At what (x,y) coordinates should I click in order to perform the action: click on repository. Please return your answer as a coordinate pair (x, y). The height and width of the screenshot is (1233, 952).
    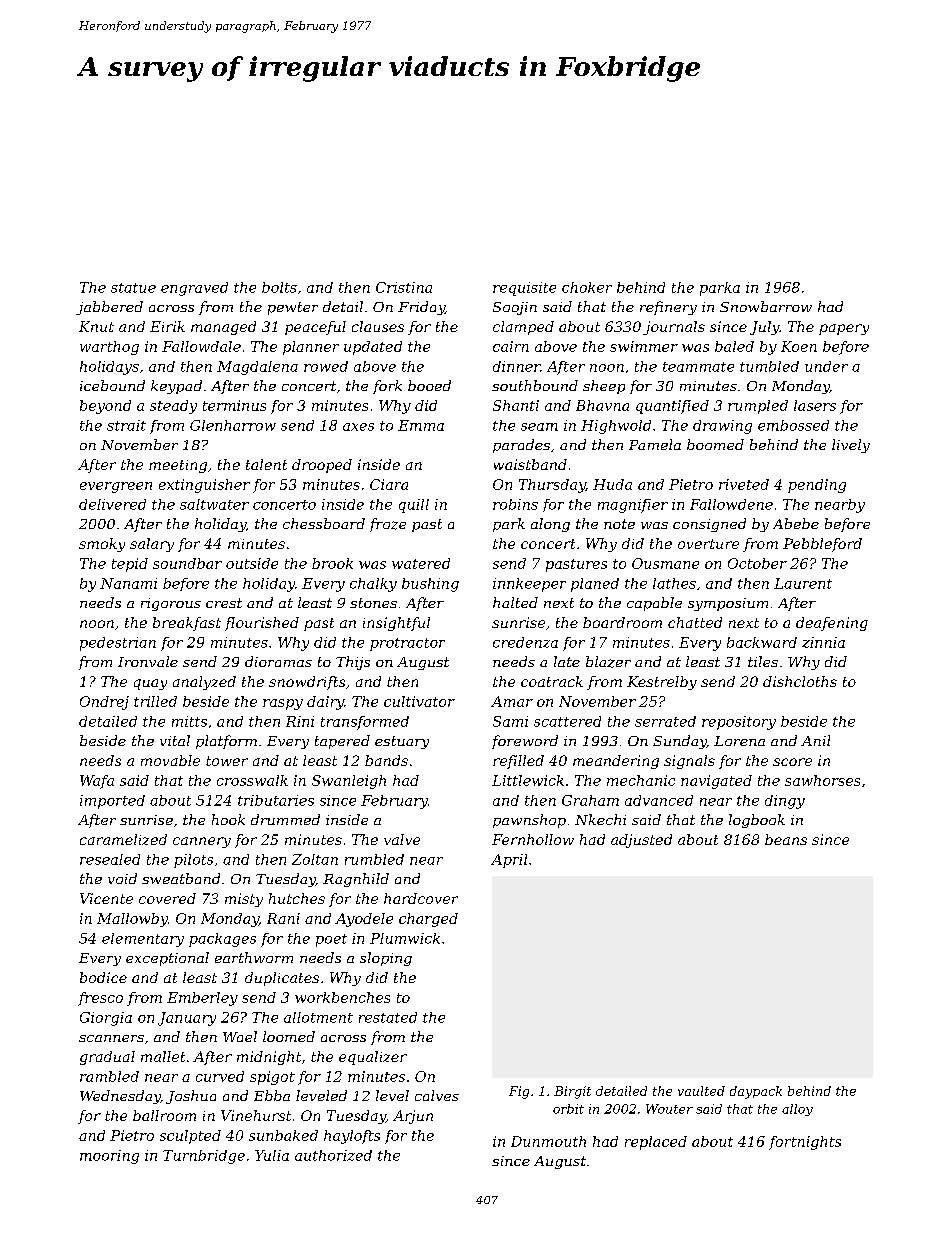
    Looking at the image, I should click on (739, 723).
